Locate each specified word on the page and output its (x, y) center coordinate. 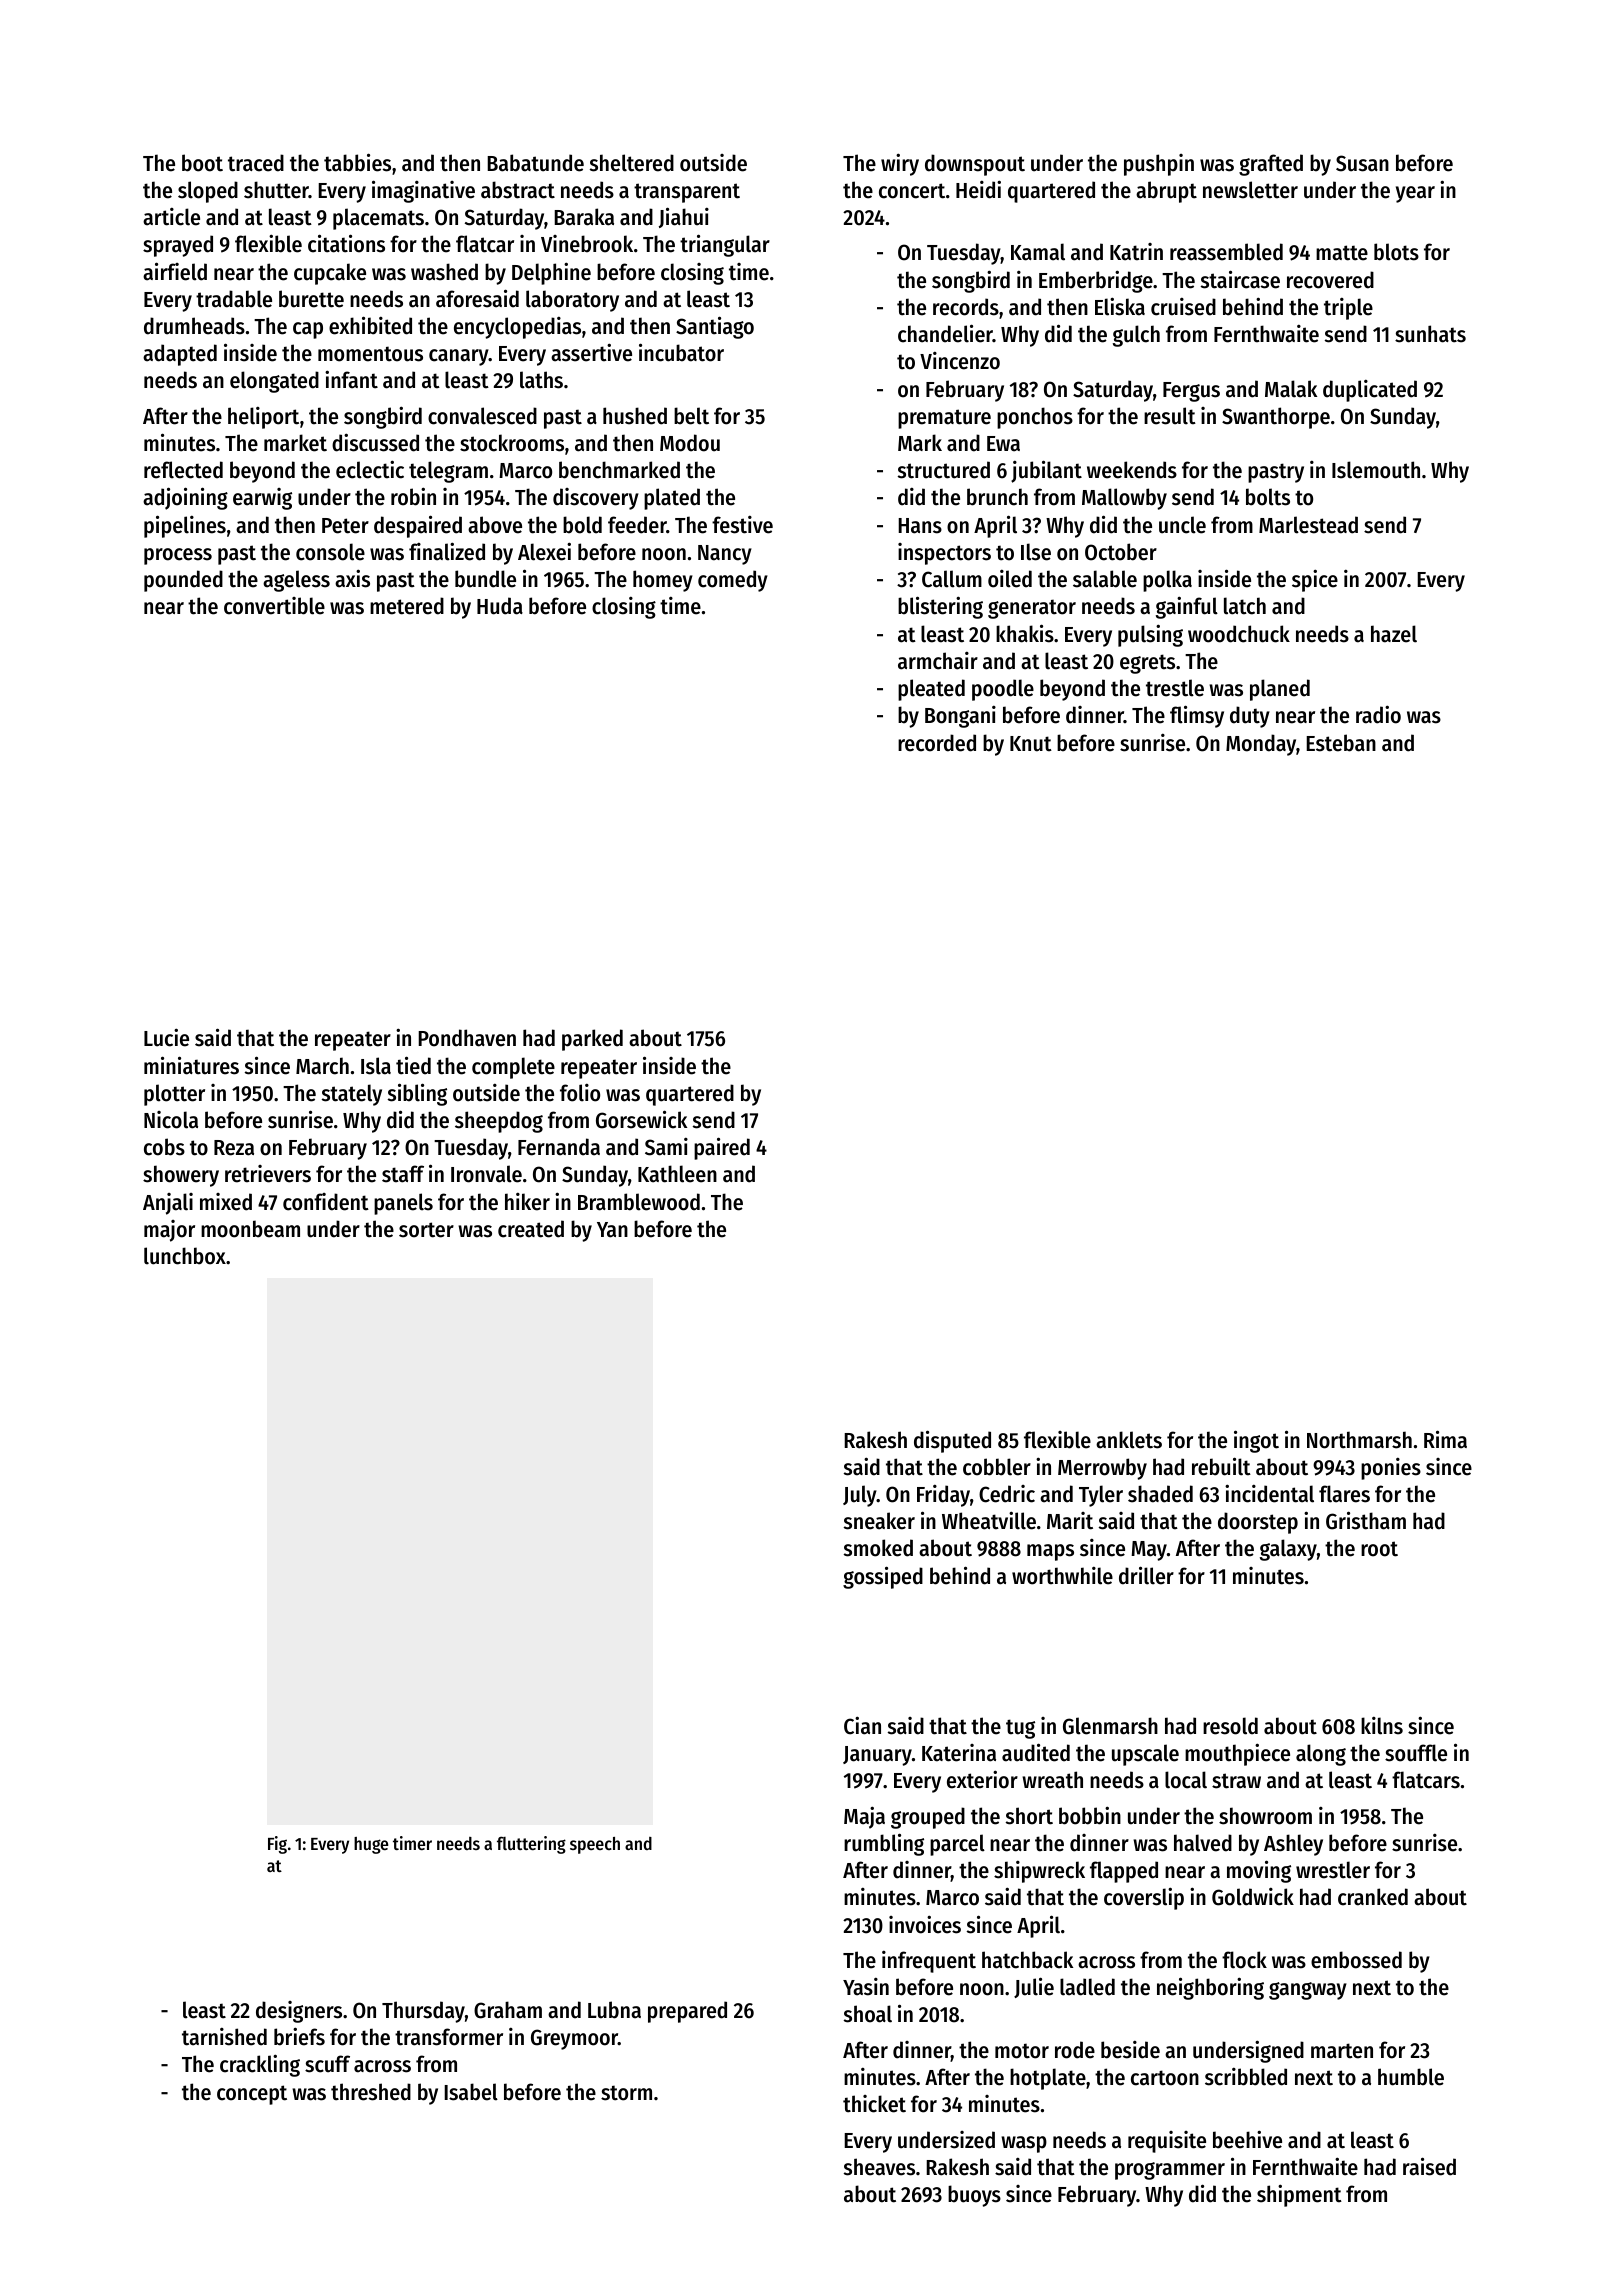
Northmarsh (1359, 1440)
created (531, 1229)
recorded (937, 743)
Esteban (1341, 743)
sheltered (632, 163)
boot (202, 163)
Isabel (471, 2092)
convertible (274, 606)
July (860, 1496)
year (1415, 194)
